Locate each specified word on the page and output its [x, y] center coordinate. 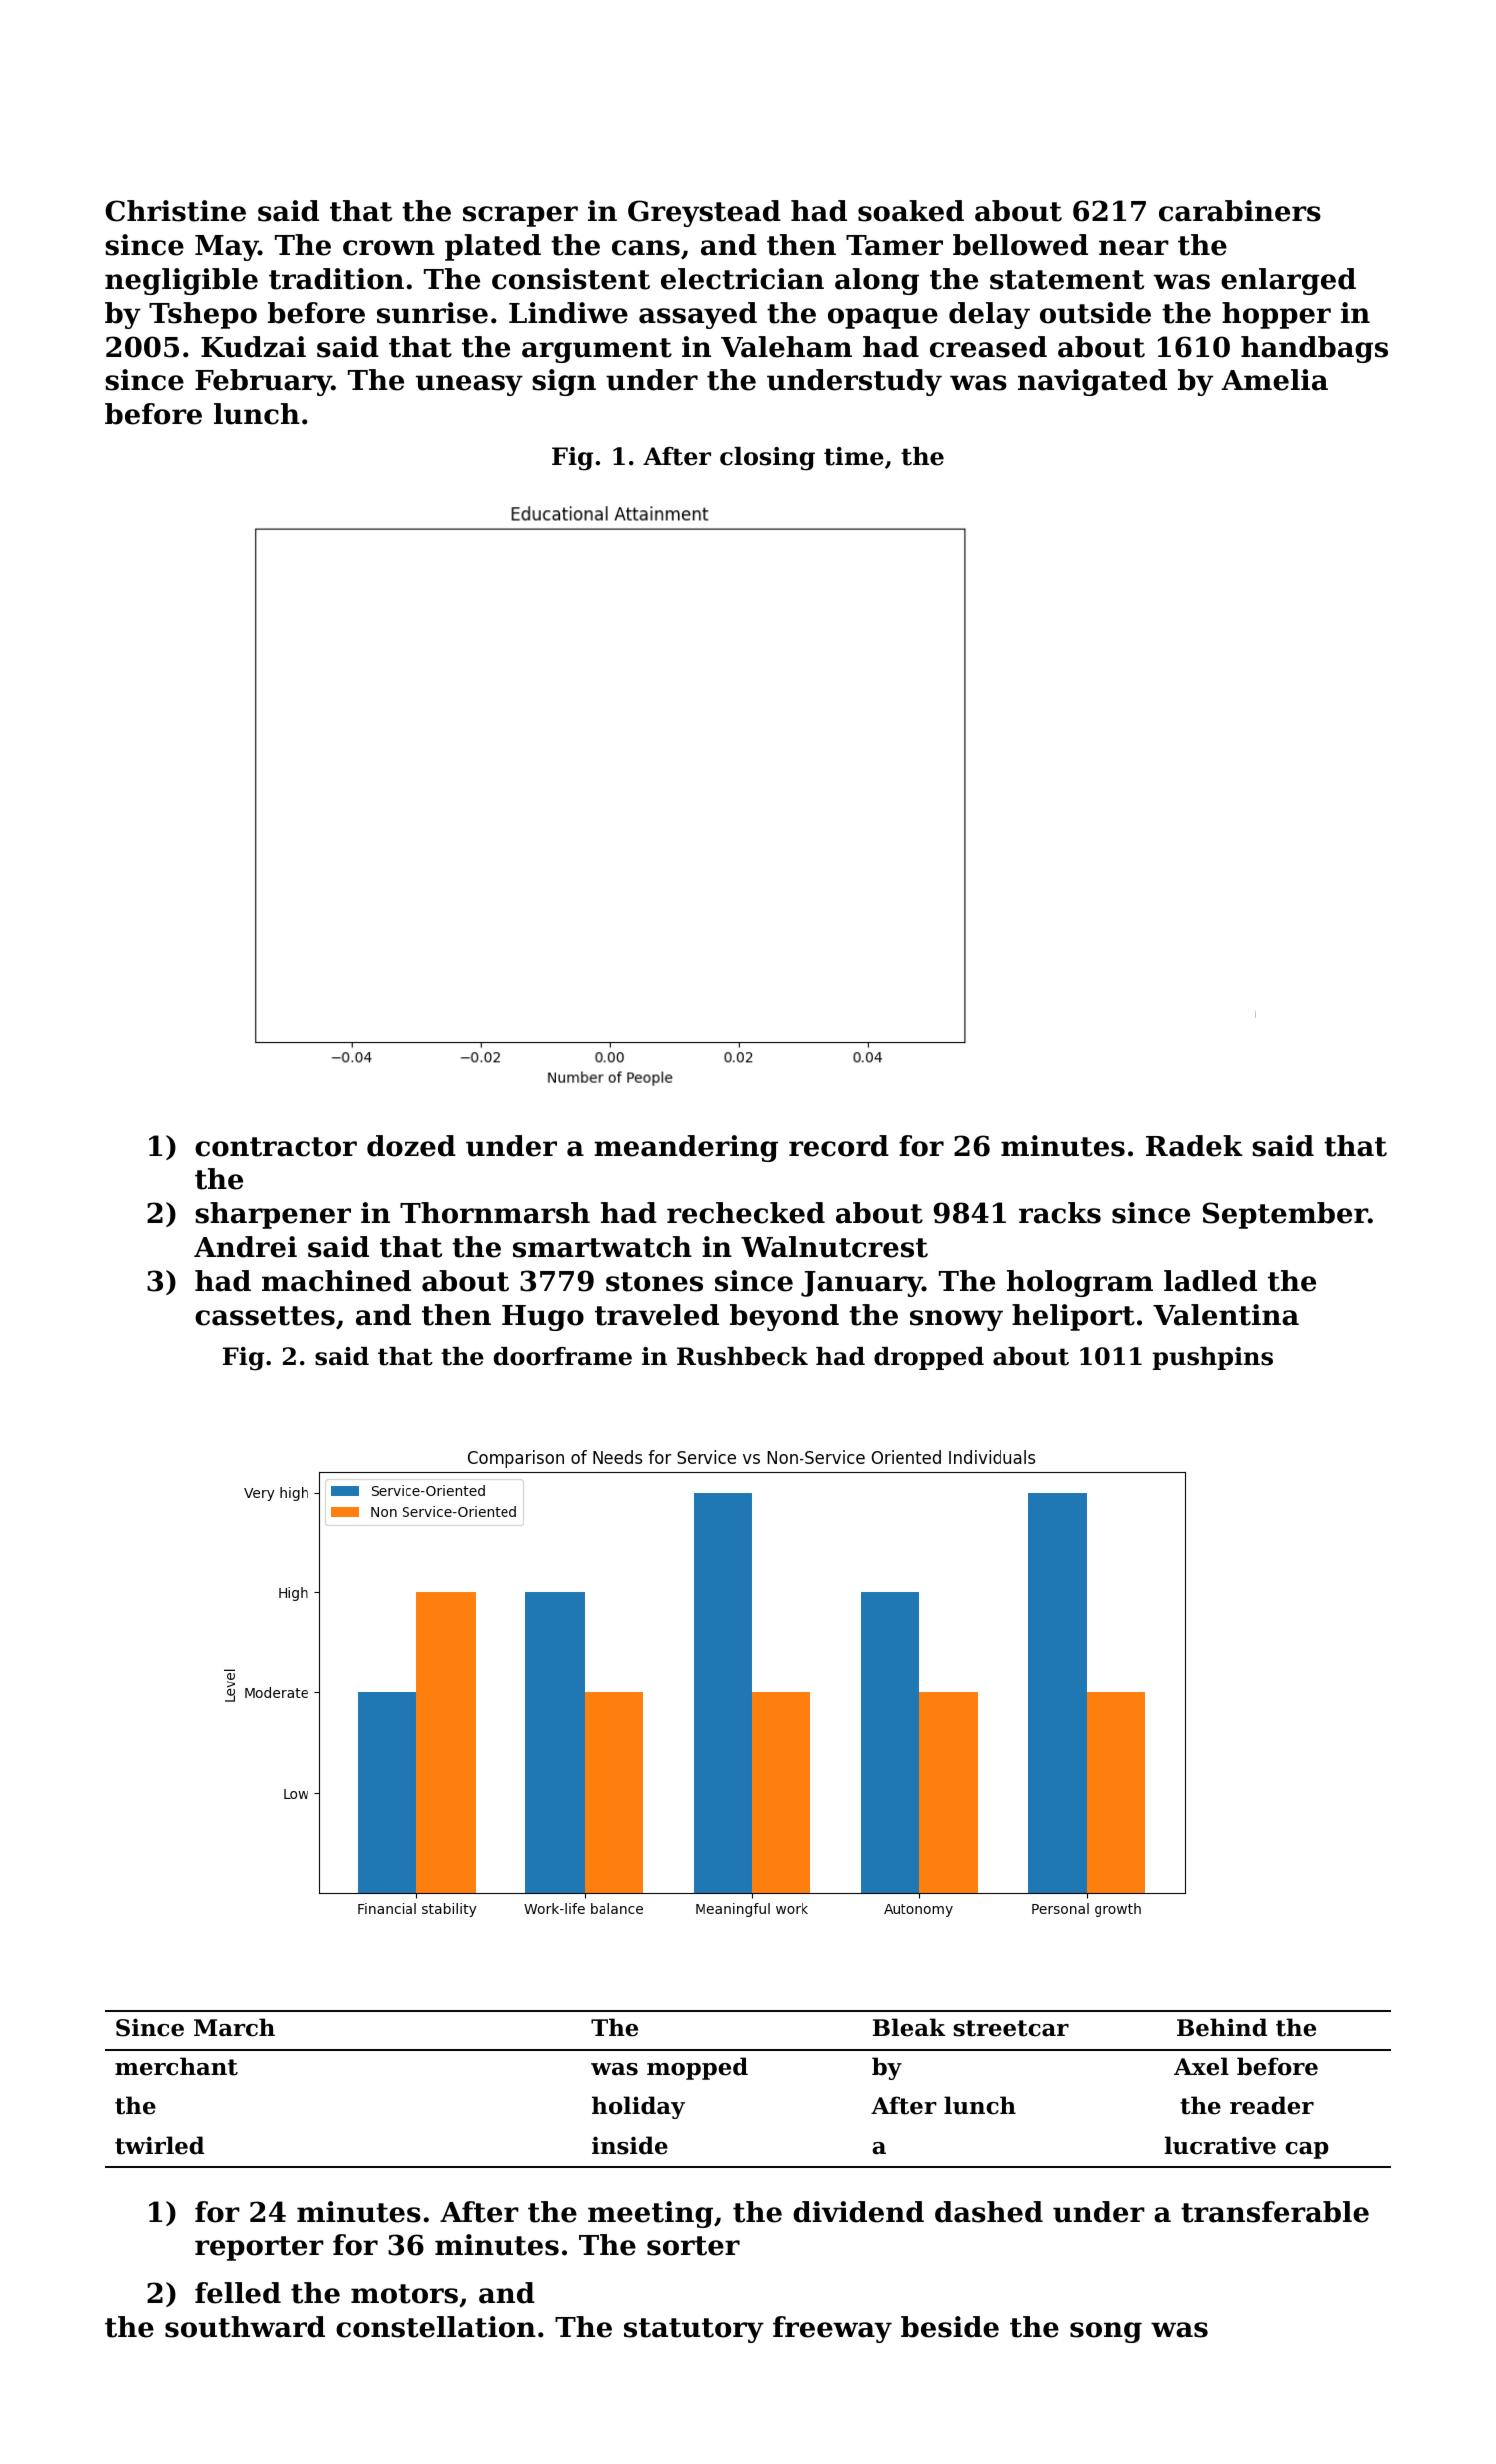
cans [646, 248]
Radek [1194, 1146]
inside [630, 2145]
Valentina [1226, 1315]
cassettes [265, 1316]
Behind [1222, 2027]
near [1134, 248]
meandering [686, 1148]
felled [238, 2293]
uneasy [469, 385]
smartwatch [602, 1247]
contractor [276, 1147]
